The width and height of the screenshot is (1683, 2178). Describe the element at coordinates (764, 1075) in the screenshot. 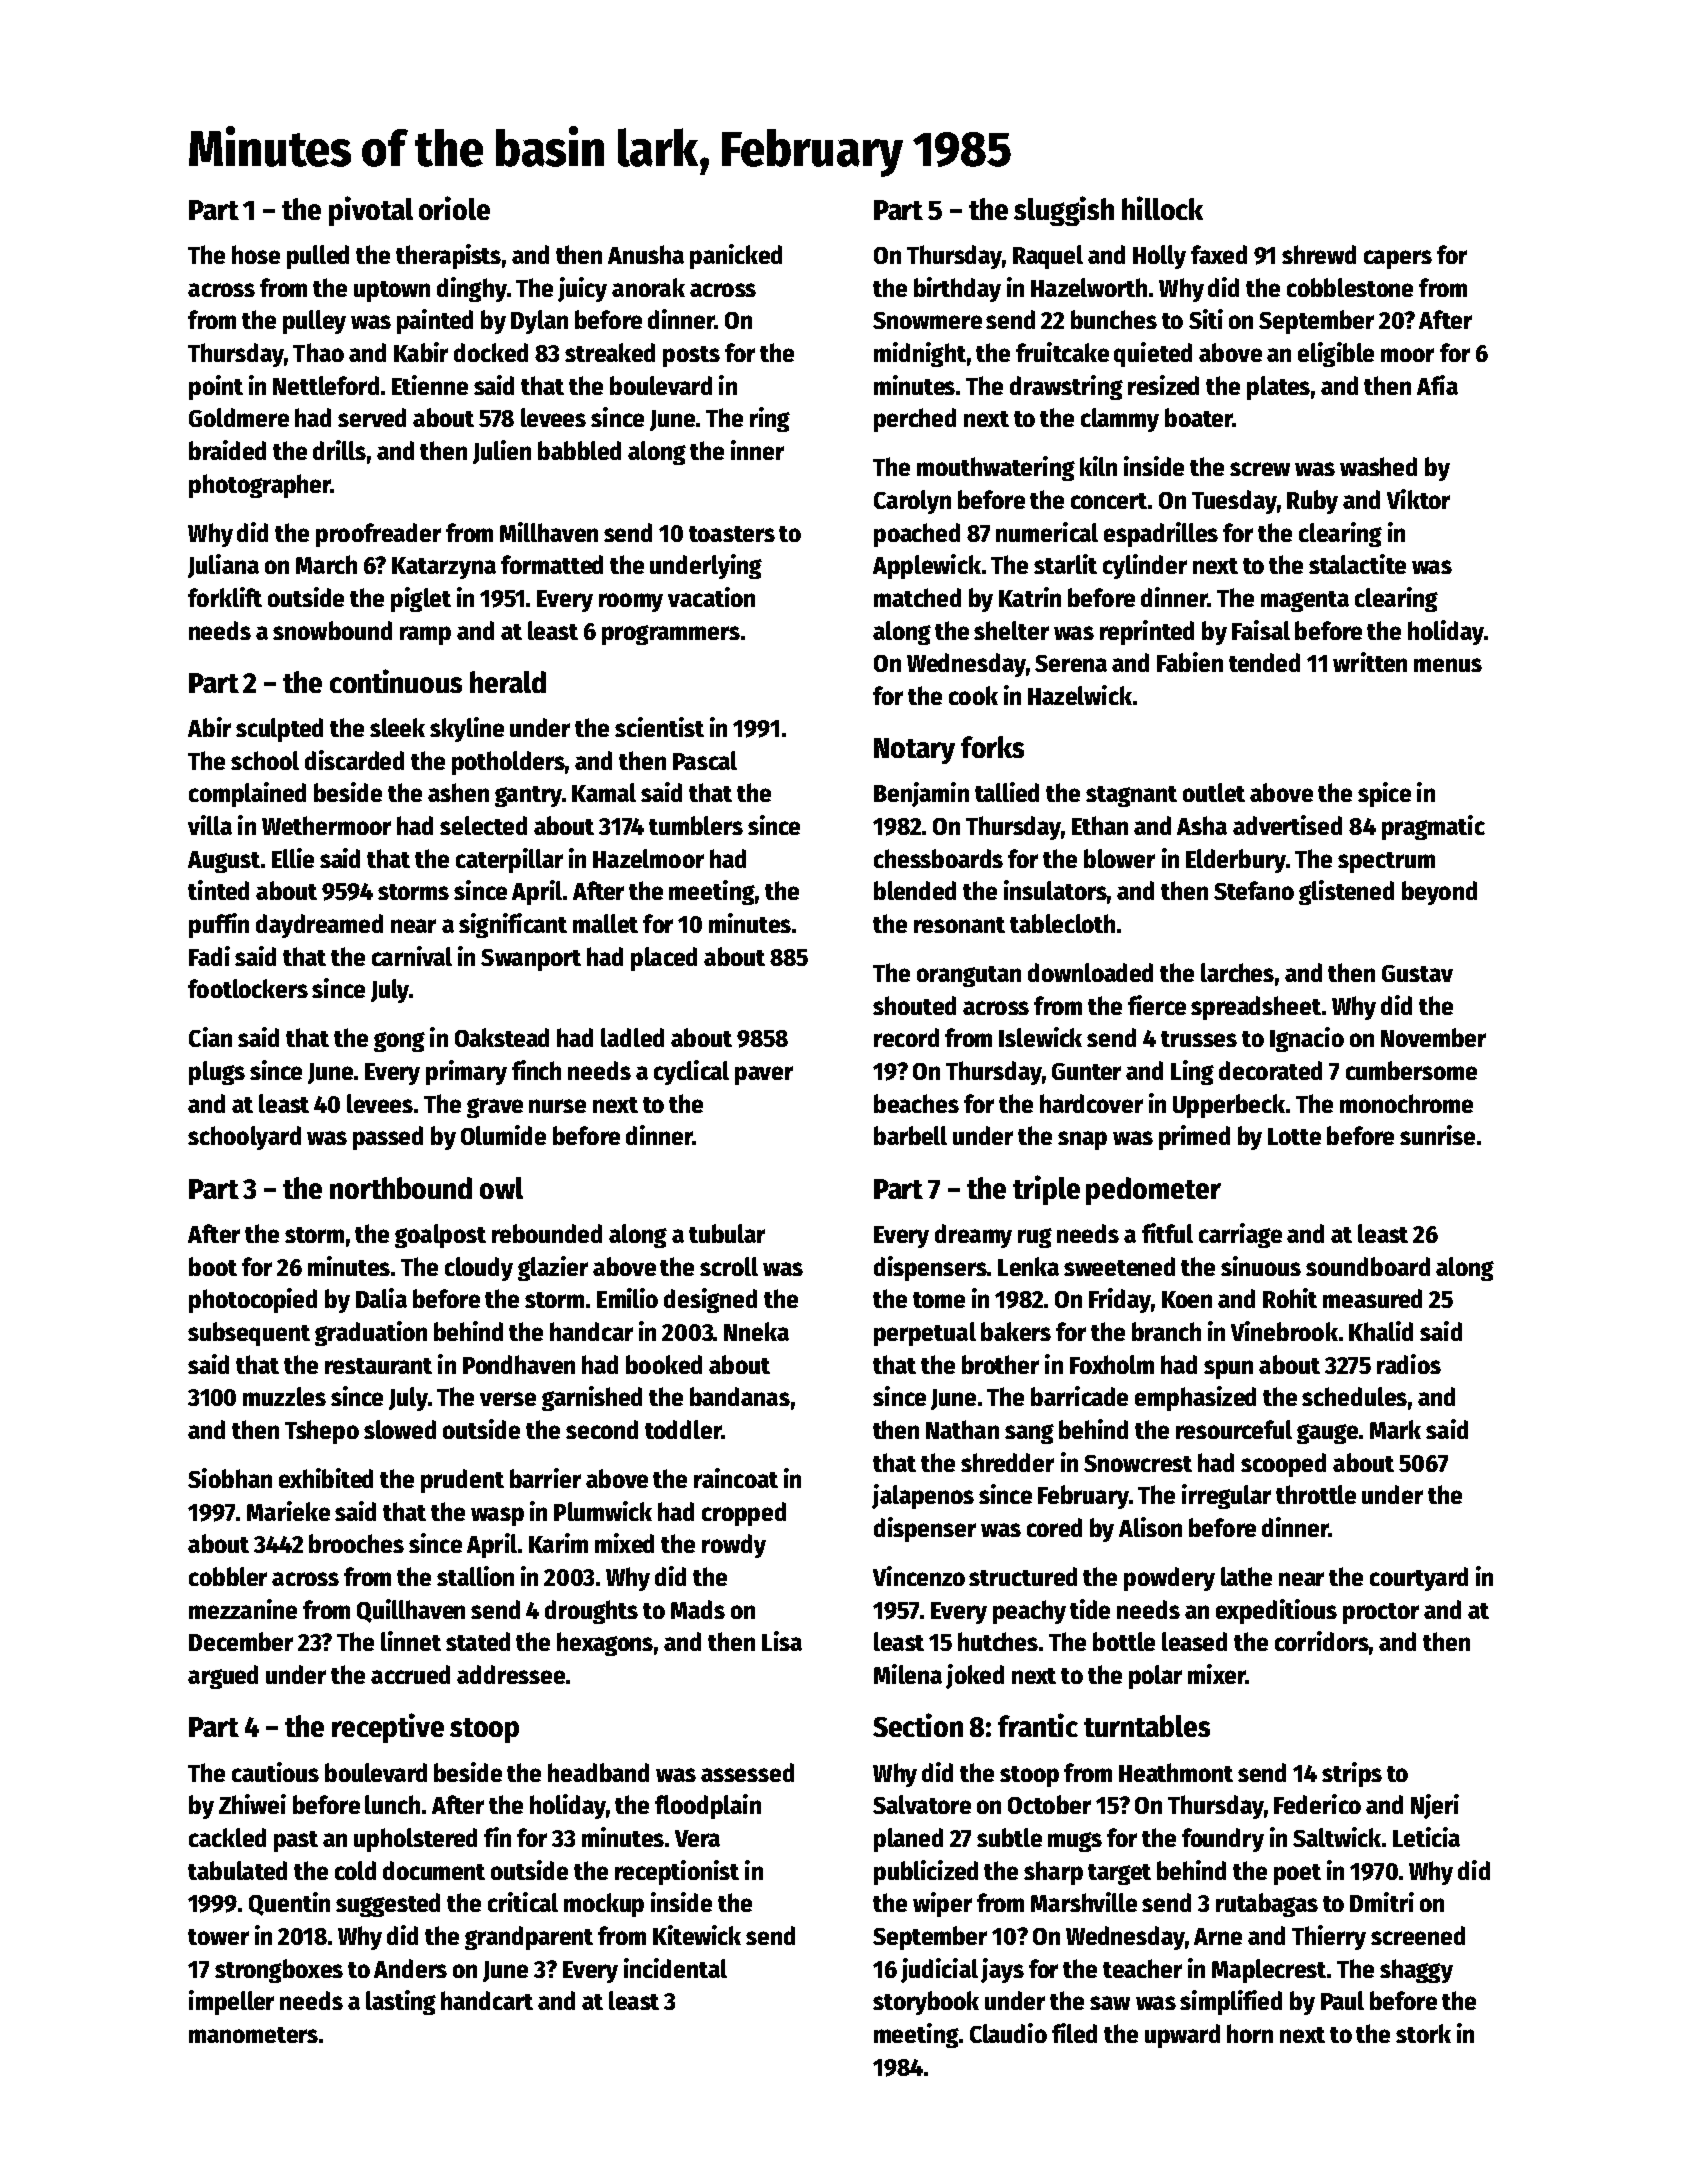

I see `paver` at that location.
